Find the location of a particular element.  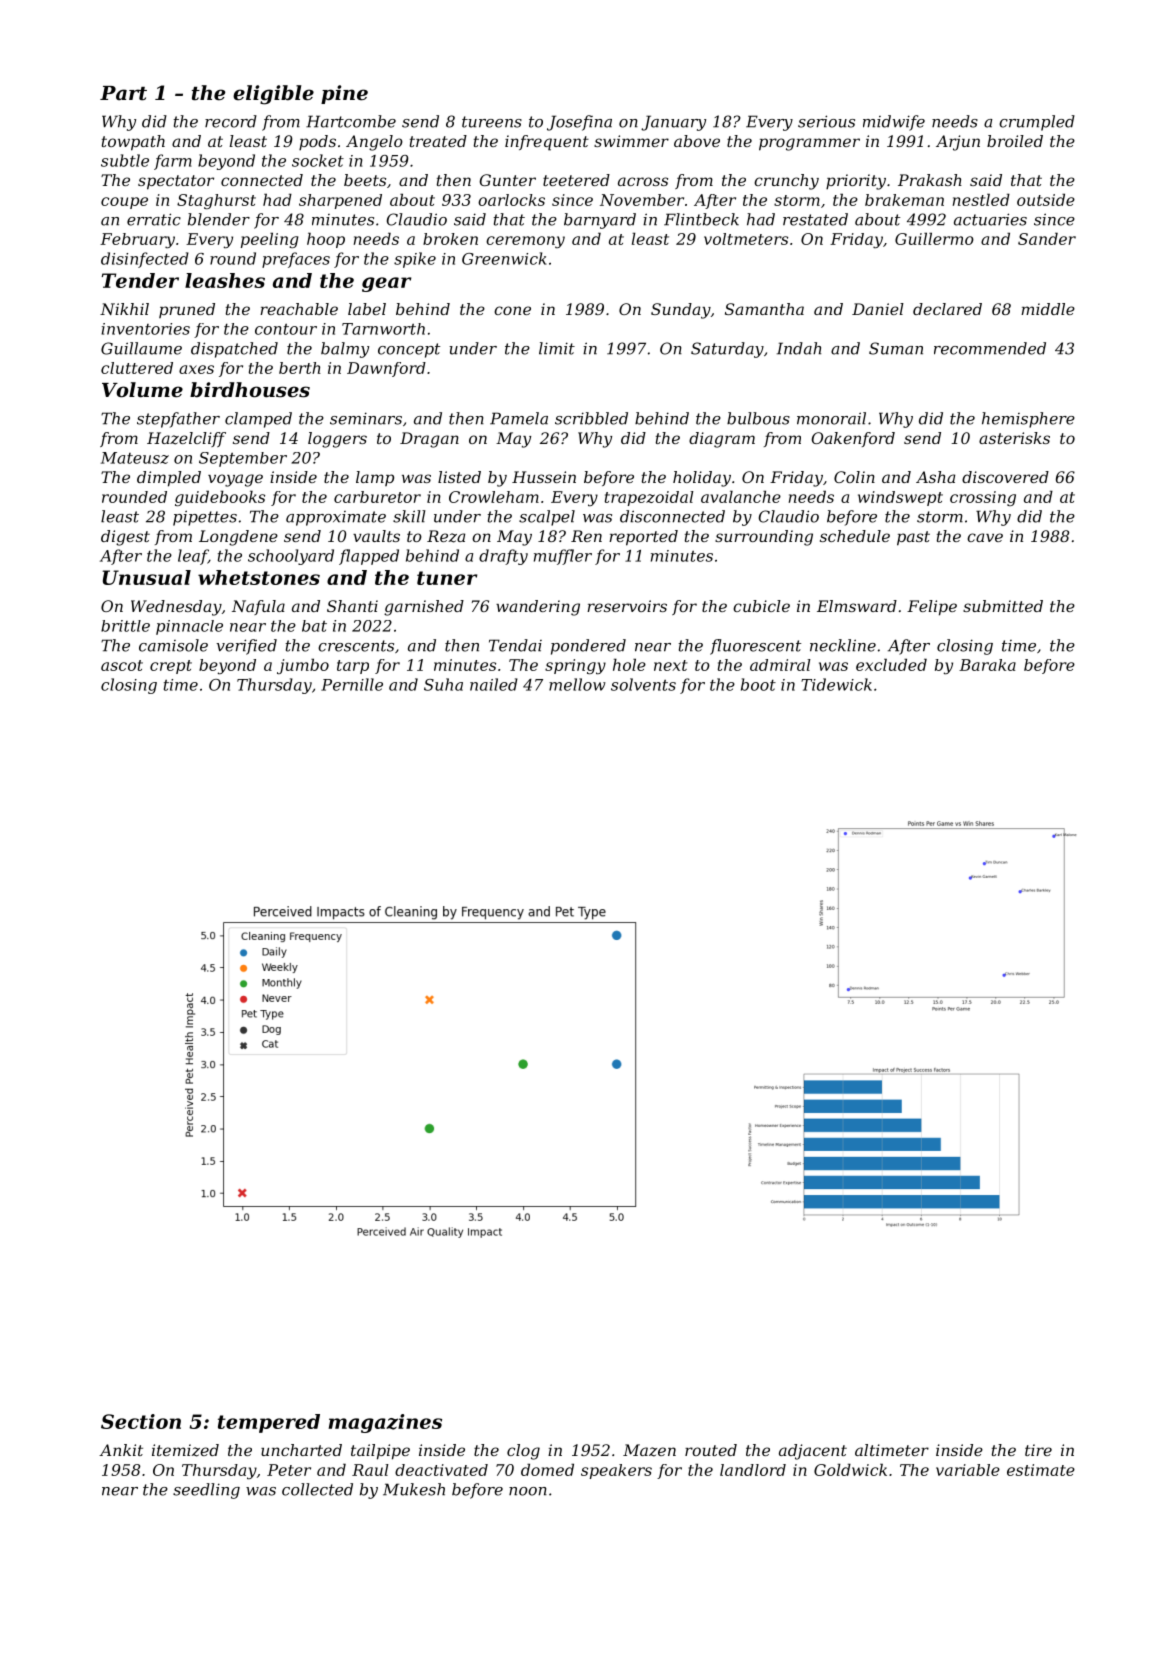

midwife is located at coordinates (894, 123).
